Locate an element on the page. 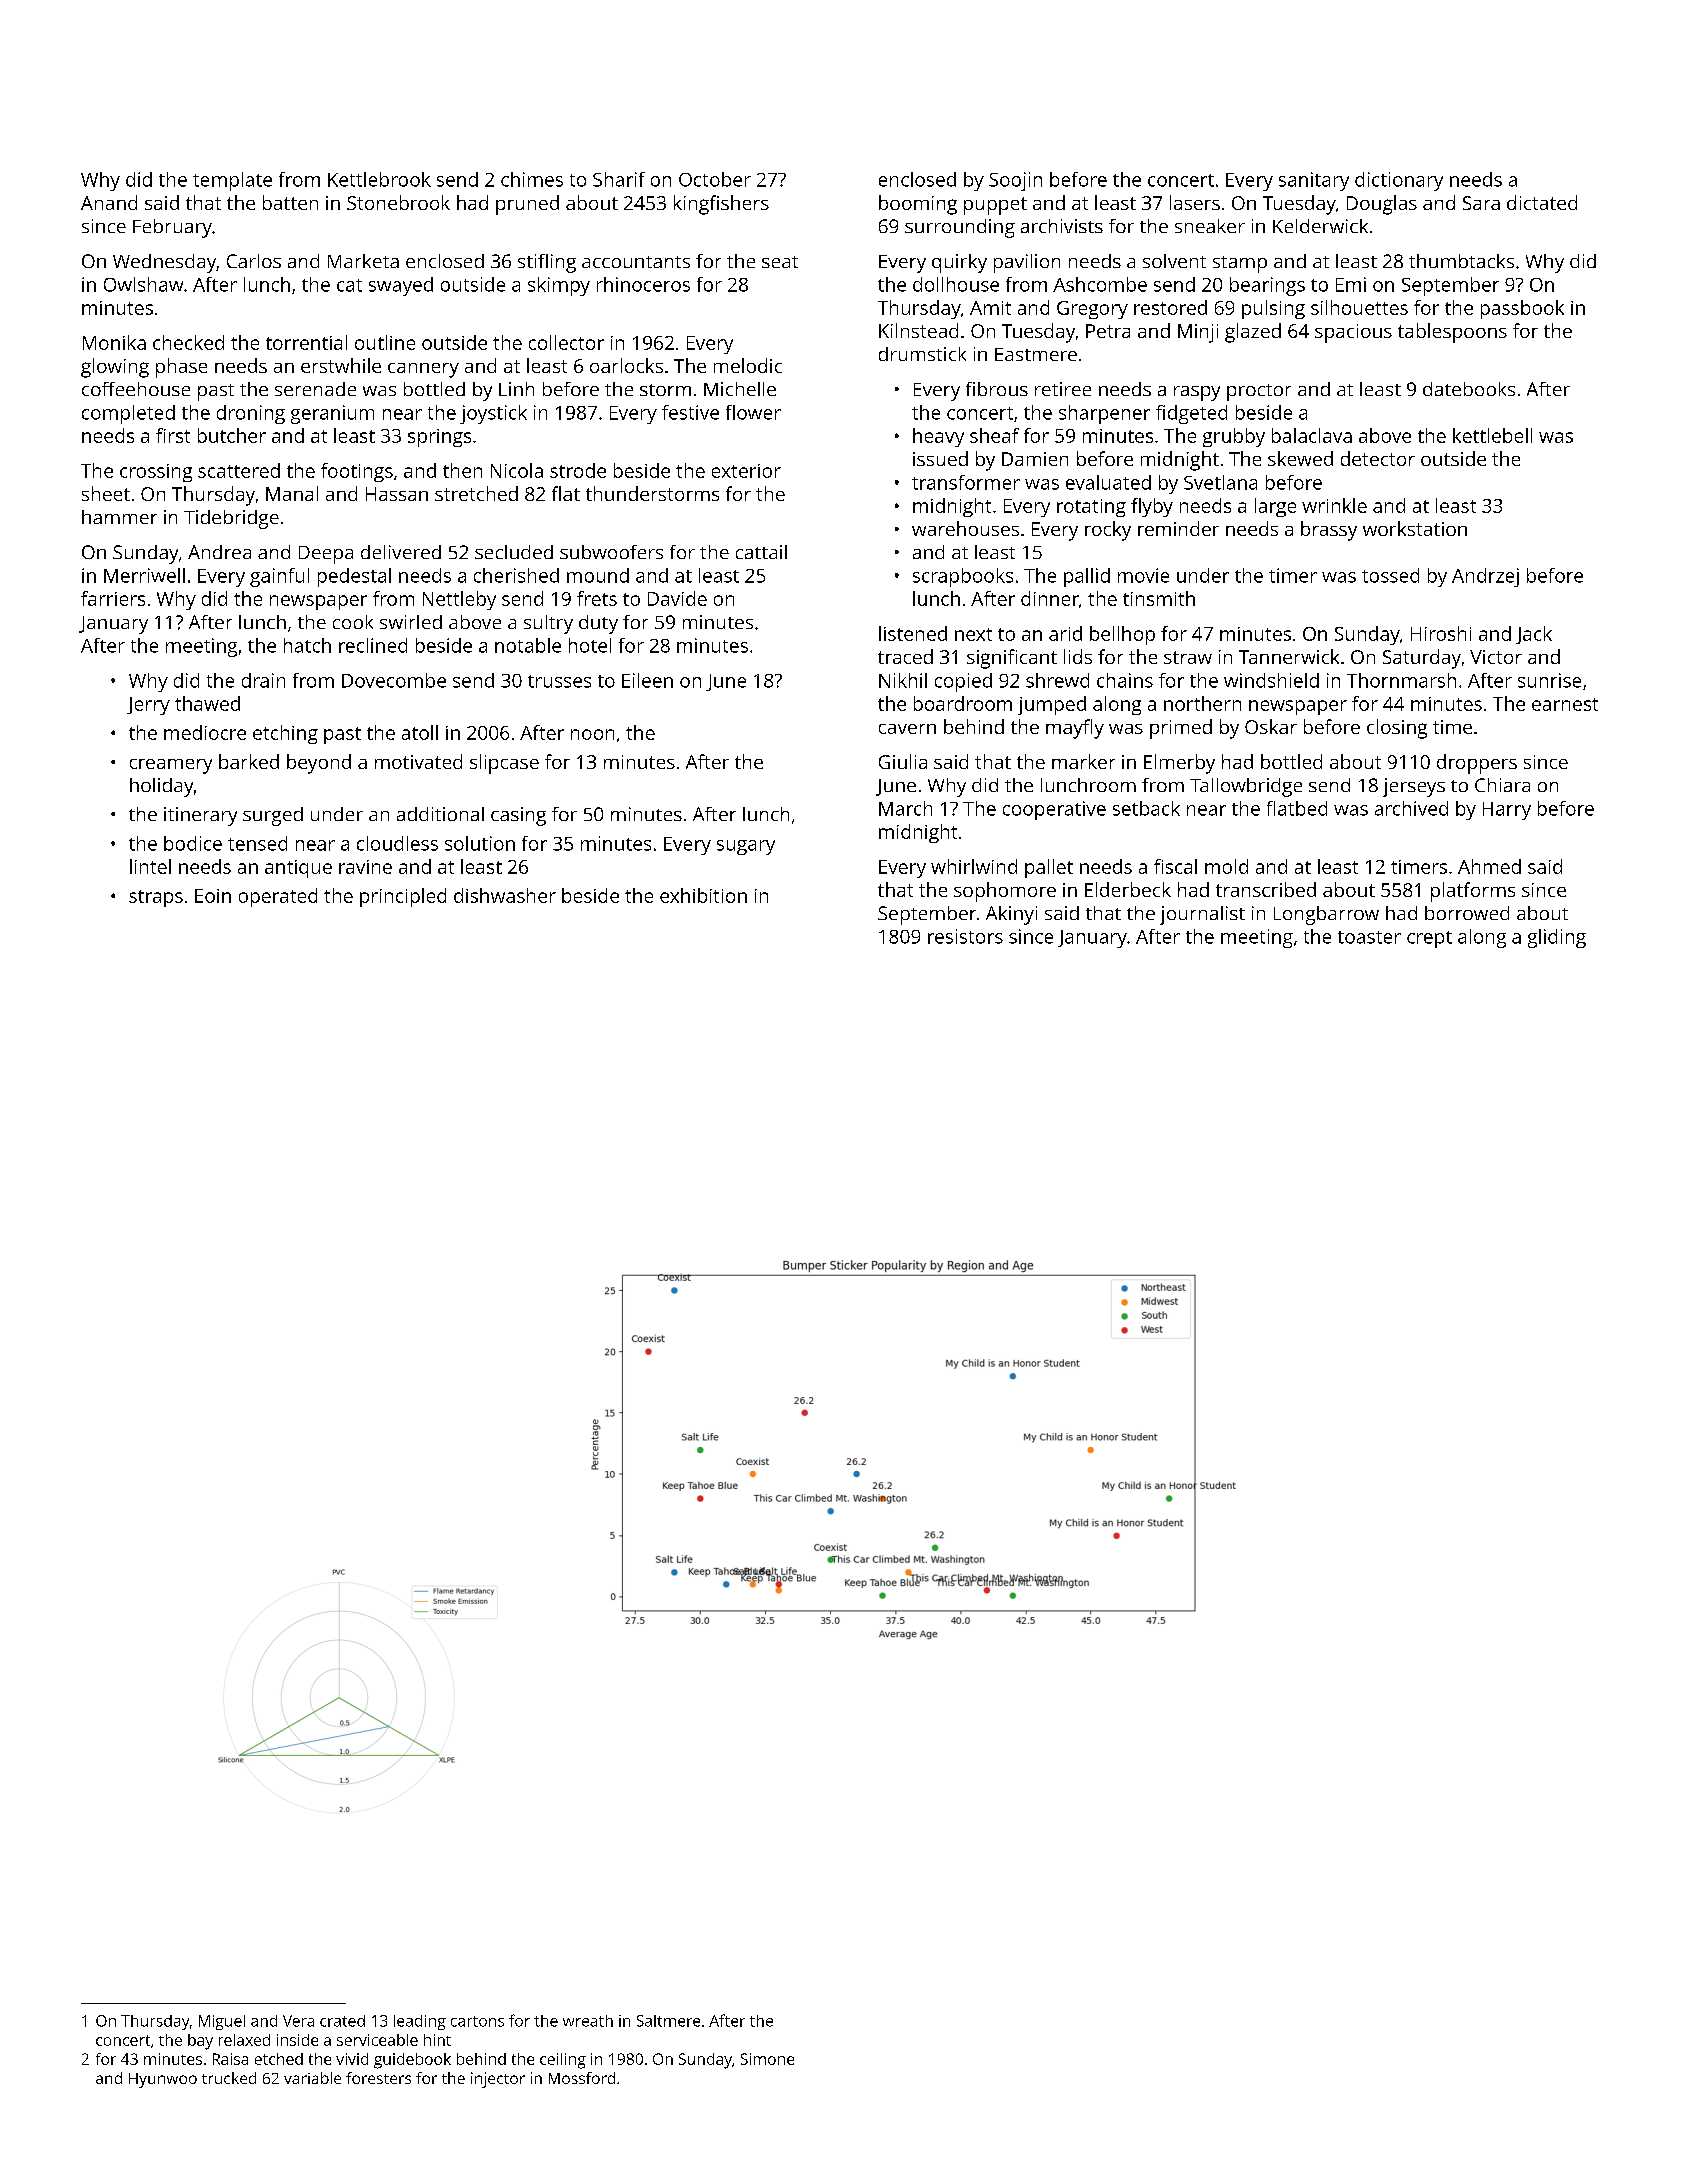 Image resolution: width=1683 pixels, height=2178 pixels. Soojin is located at coordinates (1015, 181).
